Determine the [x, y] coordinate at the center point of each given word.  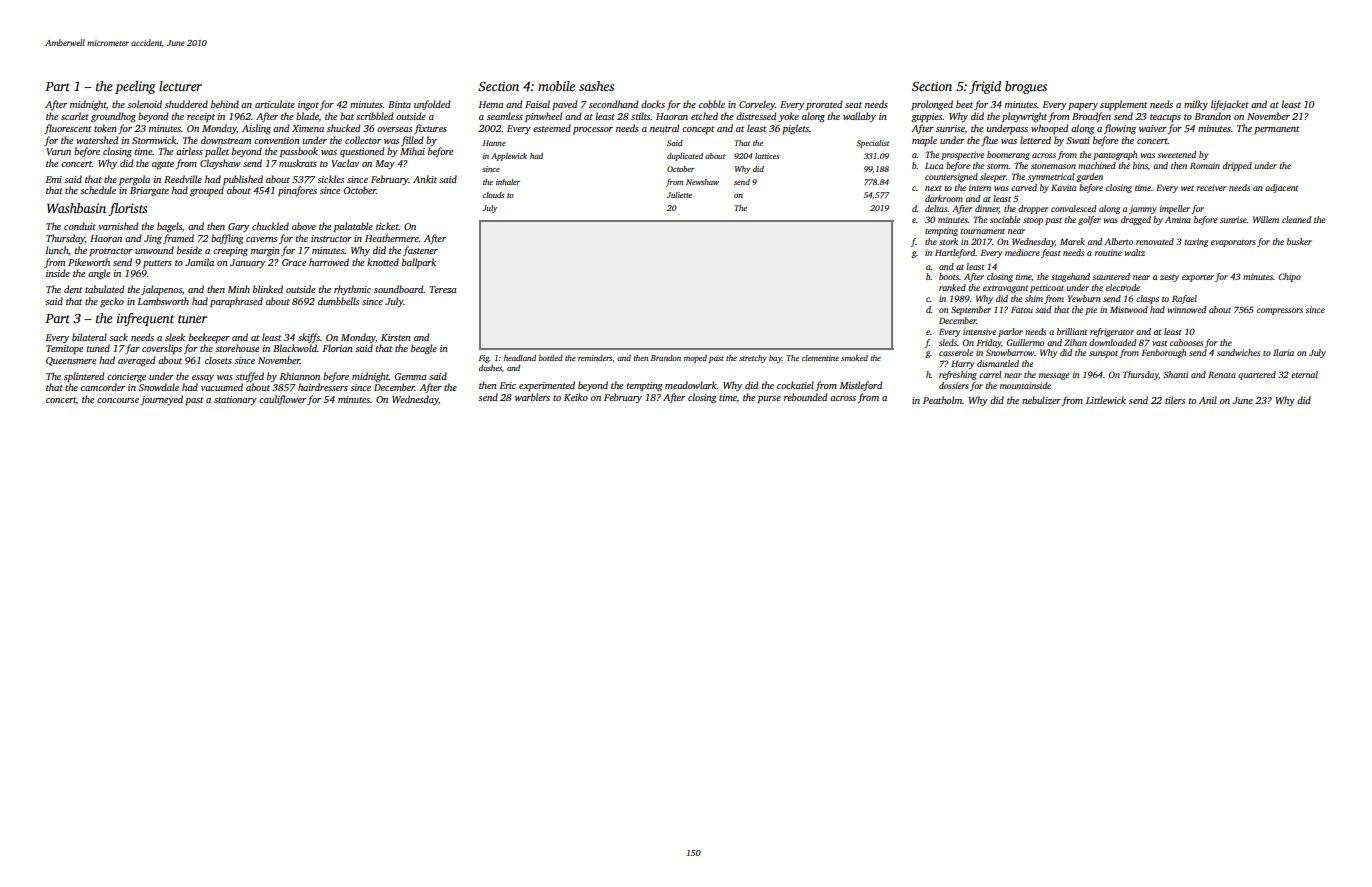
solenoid [144, 104]
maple [924, 141]
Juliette [679, 195]
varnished [118, 226]
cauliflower [282, 400]
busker [1299, 241]
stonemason [1053, 166]
